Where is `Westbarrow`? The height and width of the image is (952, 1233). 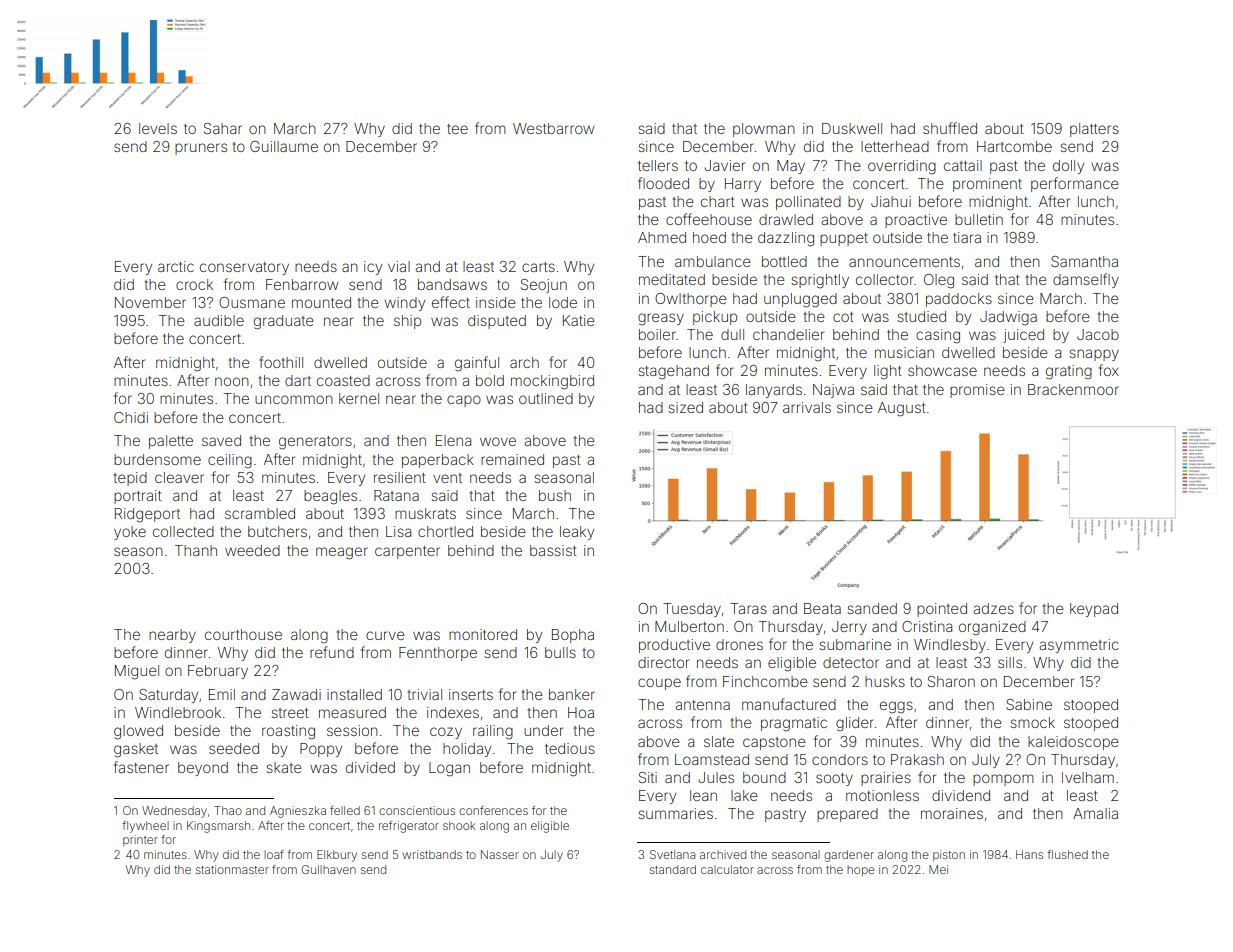 Westbarrow is located at coordinates (553, 128).
